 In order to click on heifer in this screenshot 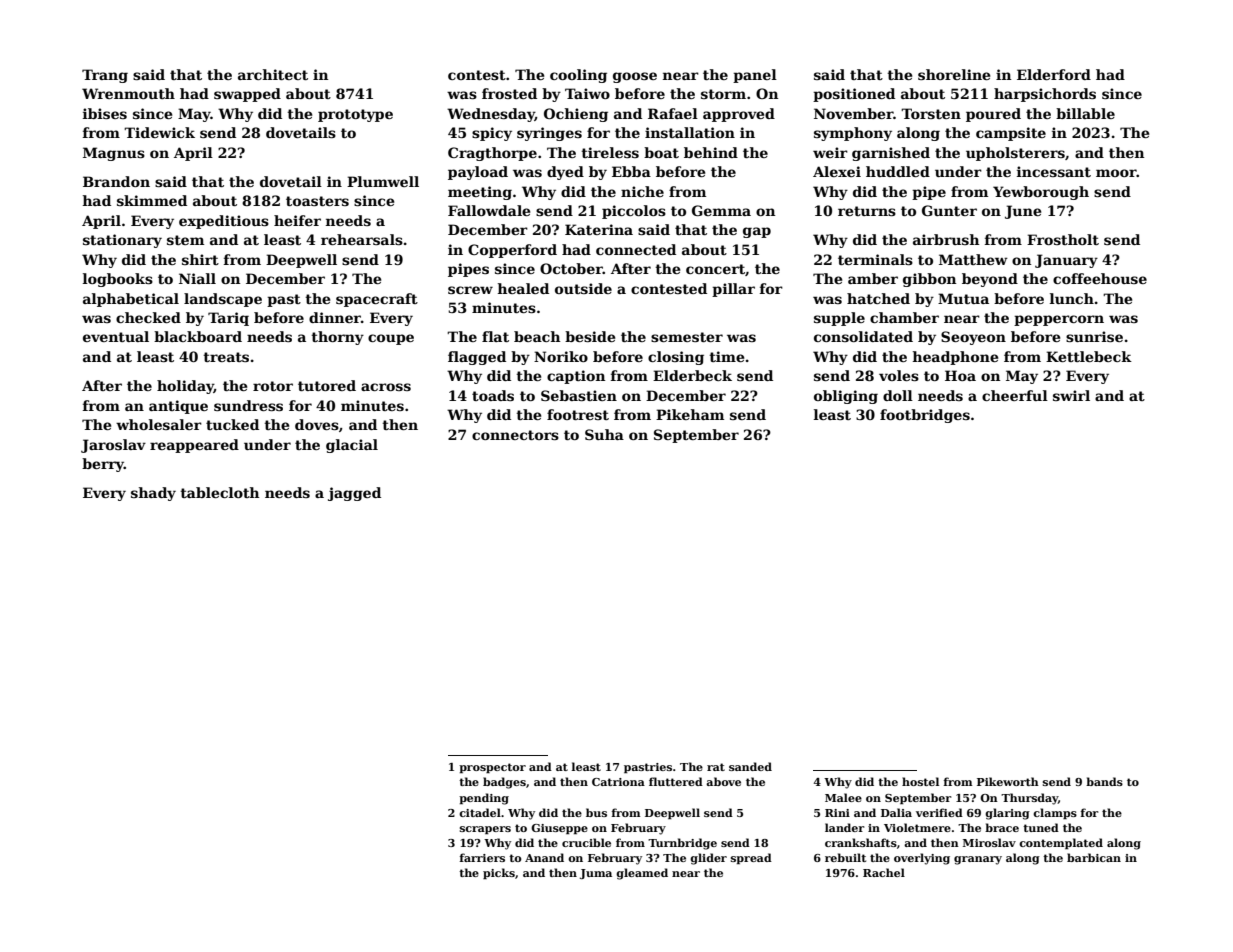, I will do `click(297, 220)`.
